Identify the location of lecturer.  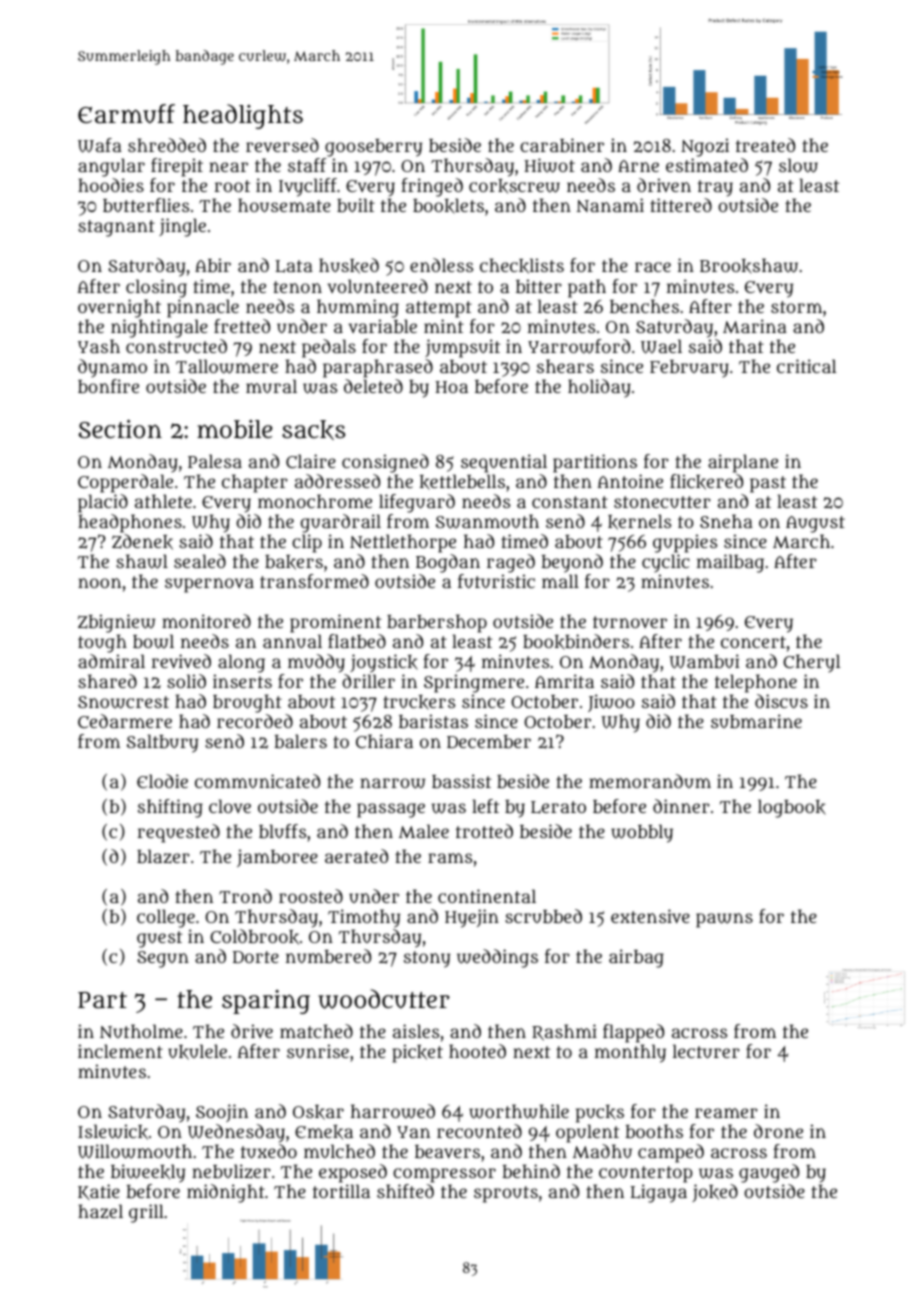
(706, 1051).
